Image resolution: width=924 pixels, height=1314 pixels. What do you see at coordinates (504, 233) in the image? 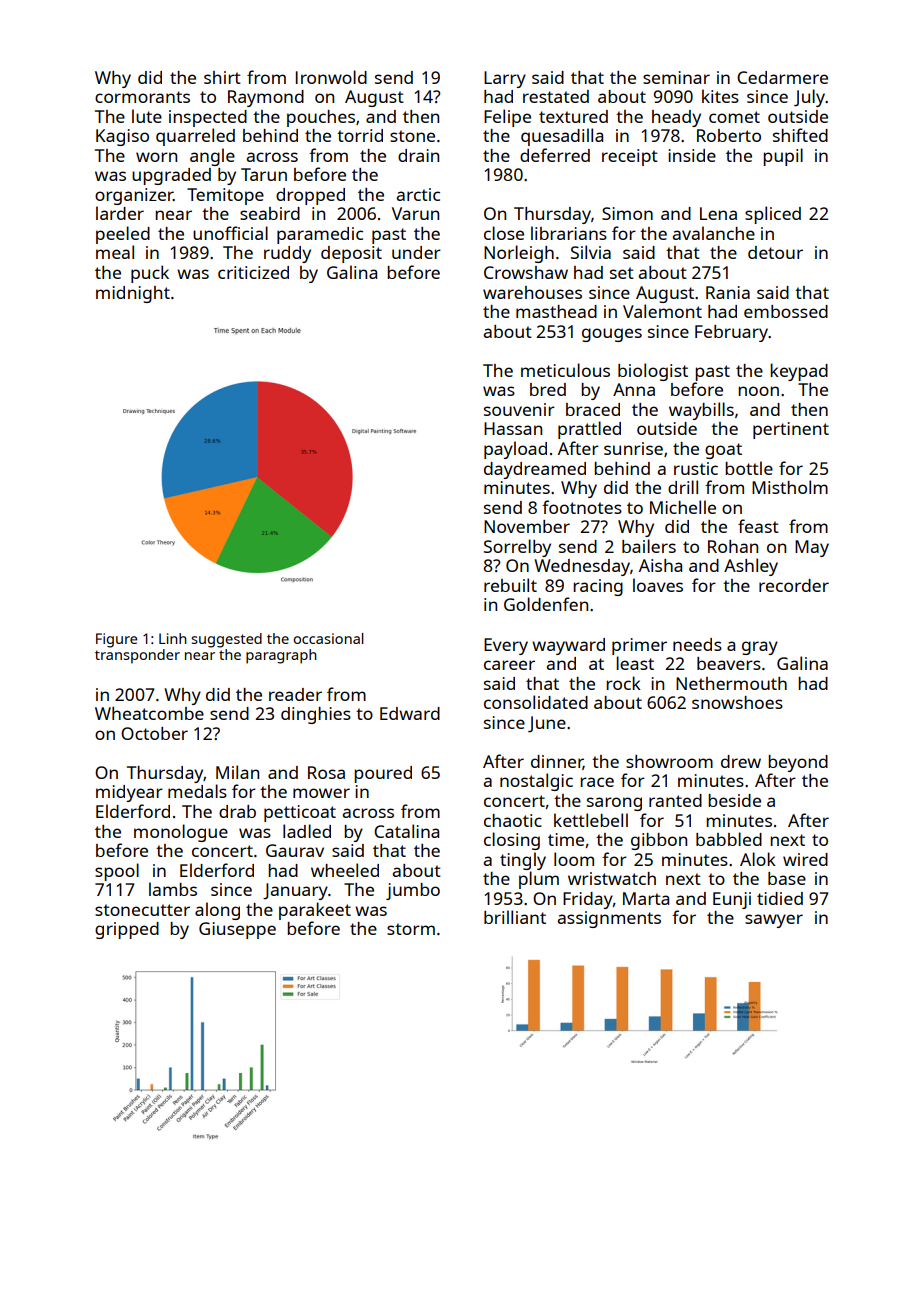
I see `close` at bounding box center [504, 233].
